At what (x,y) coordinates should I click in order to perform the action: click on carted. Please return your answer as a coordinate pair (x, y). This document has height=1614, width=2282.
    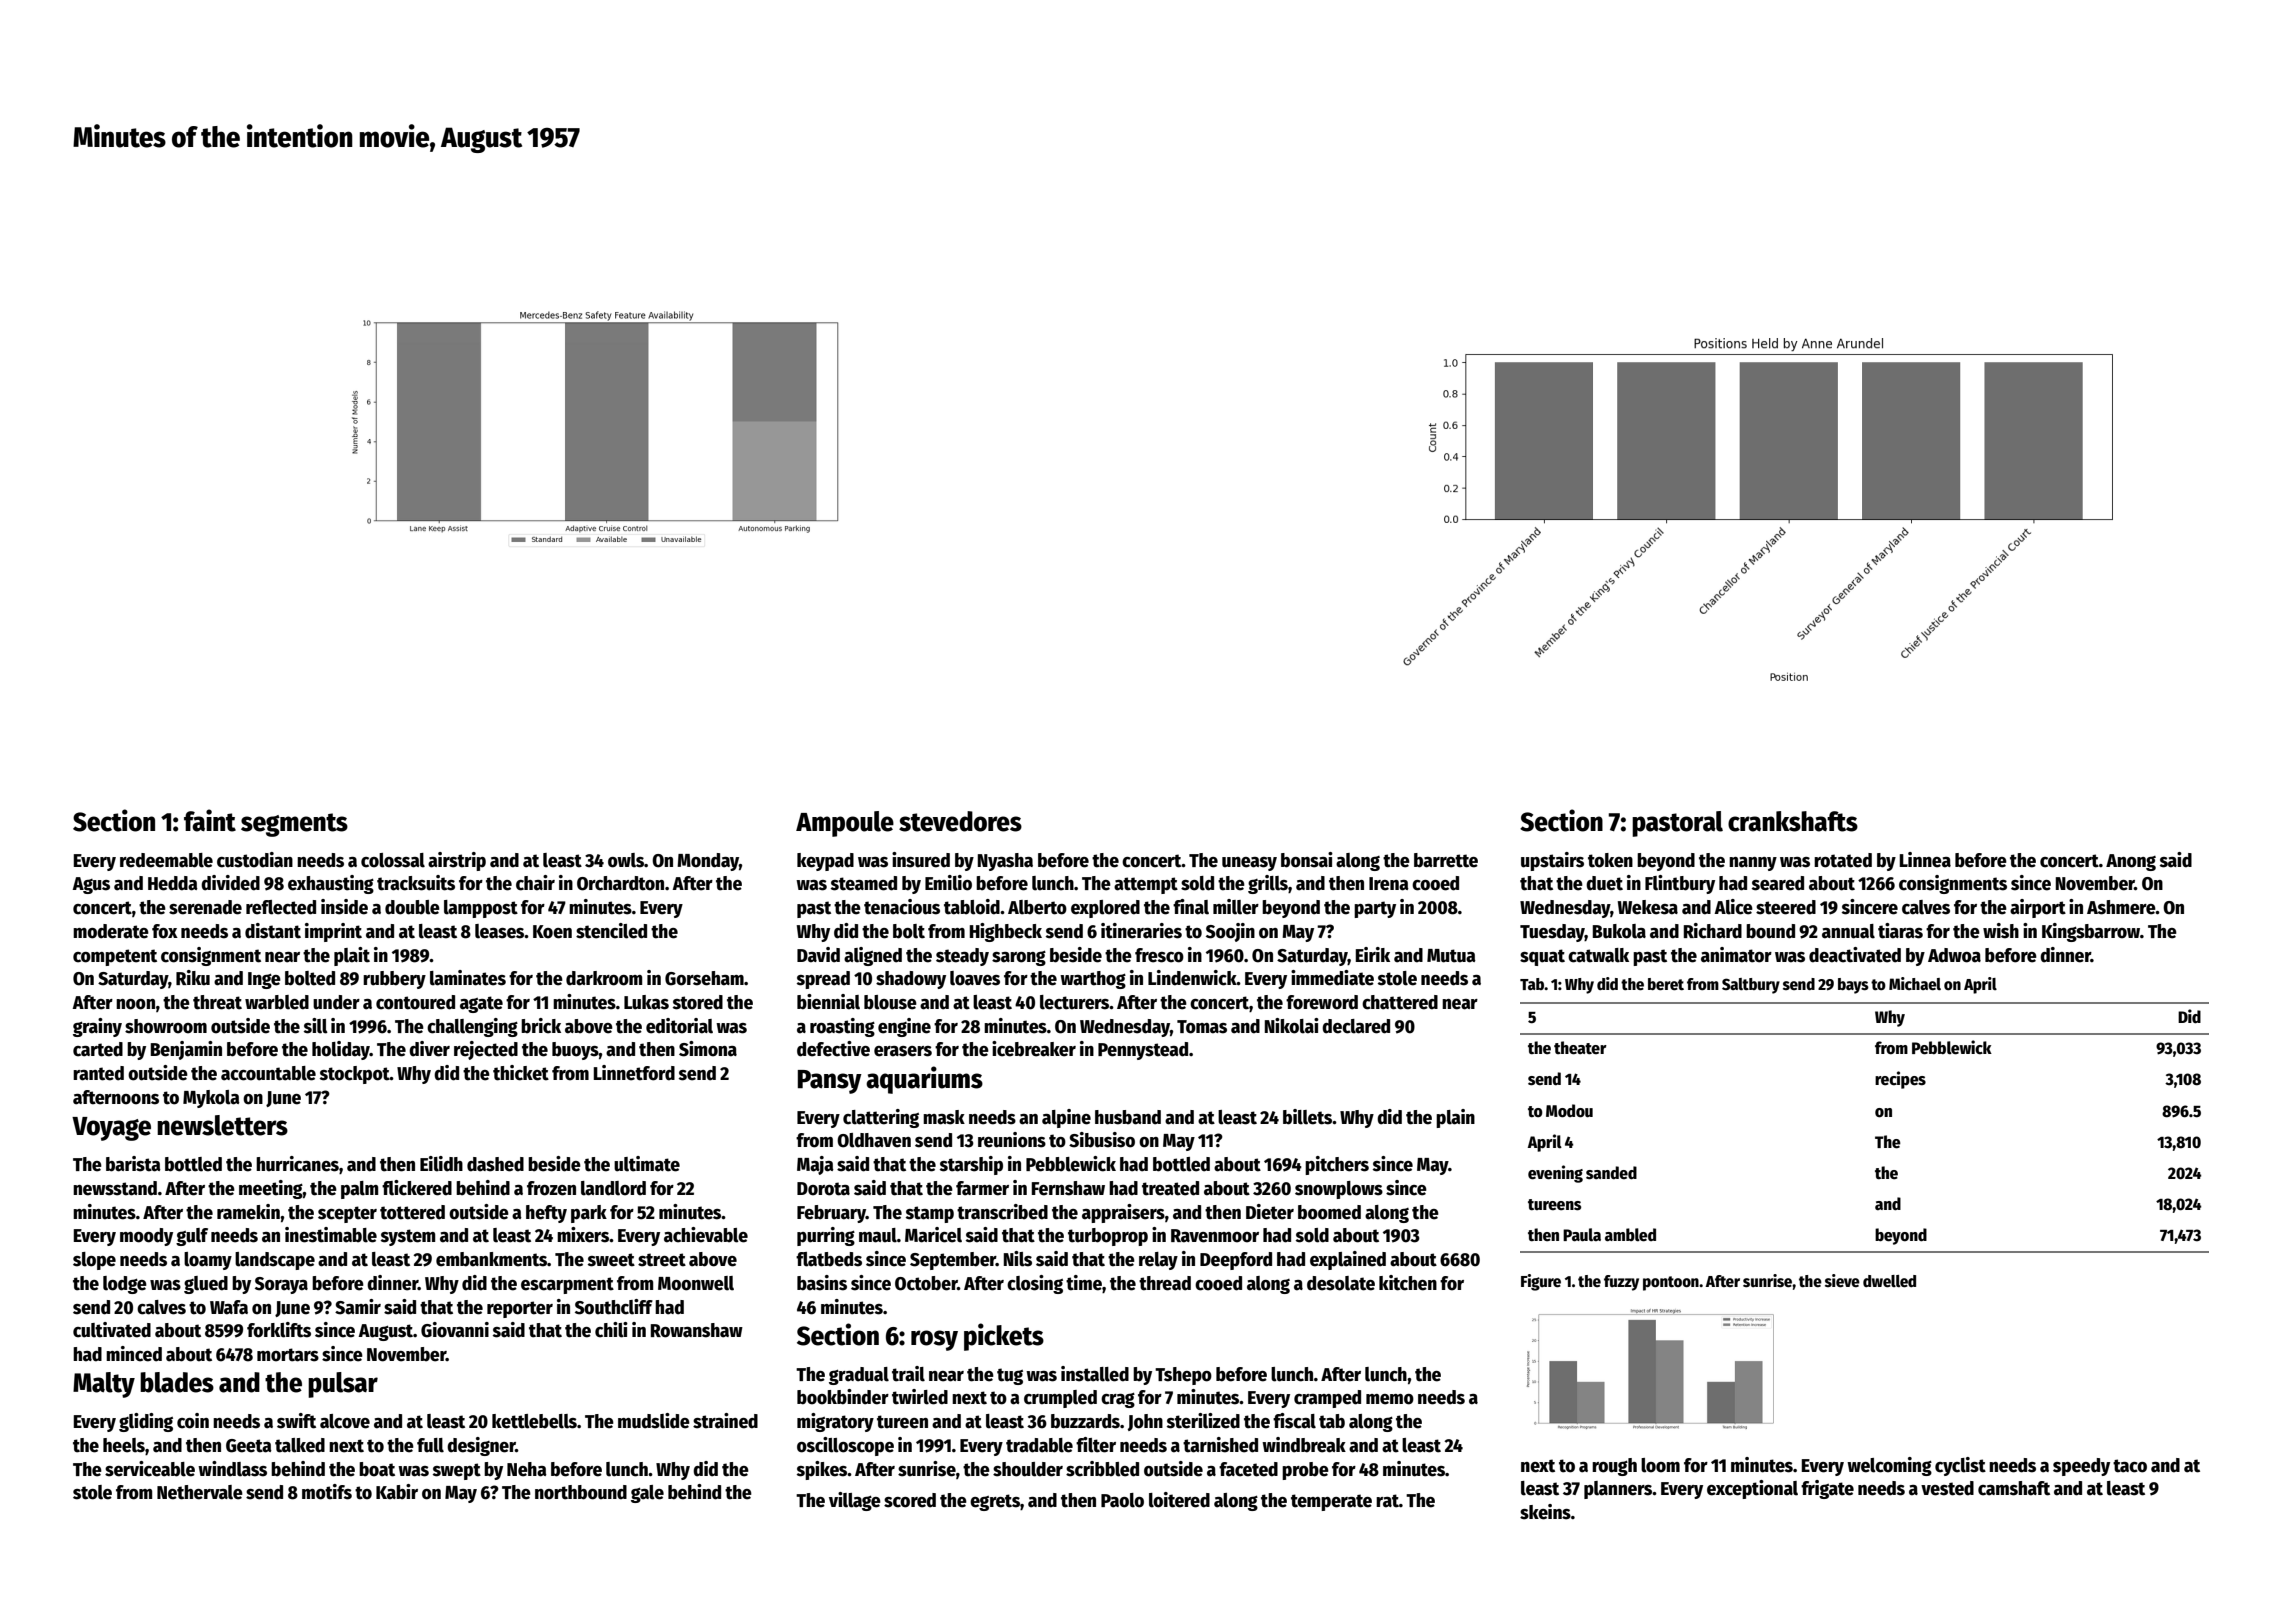
    Looking at the image, I should click on (98, 1049).
